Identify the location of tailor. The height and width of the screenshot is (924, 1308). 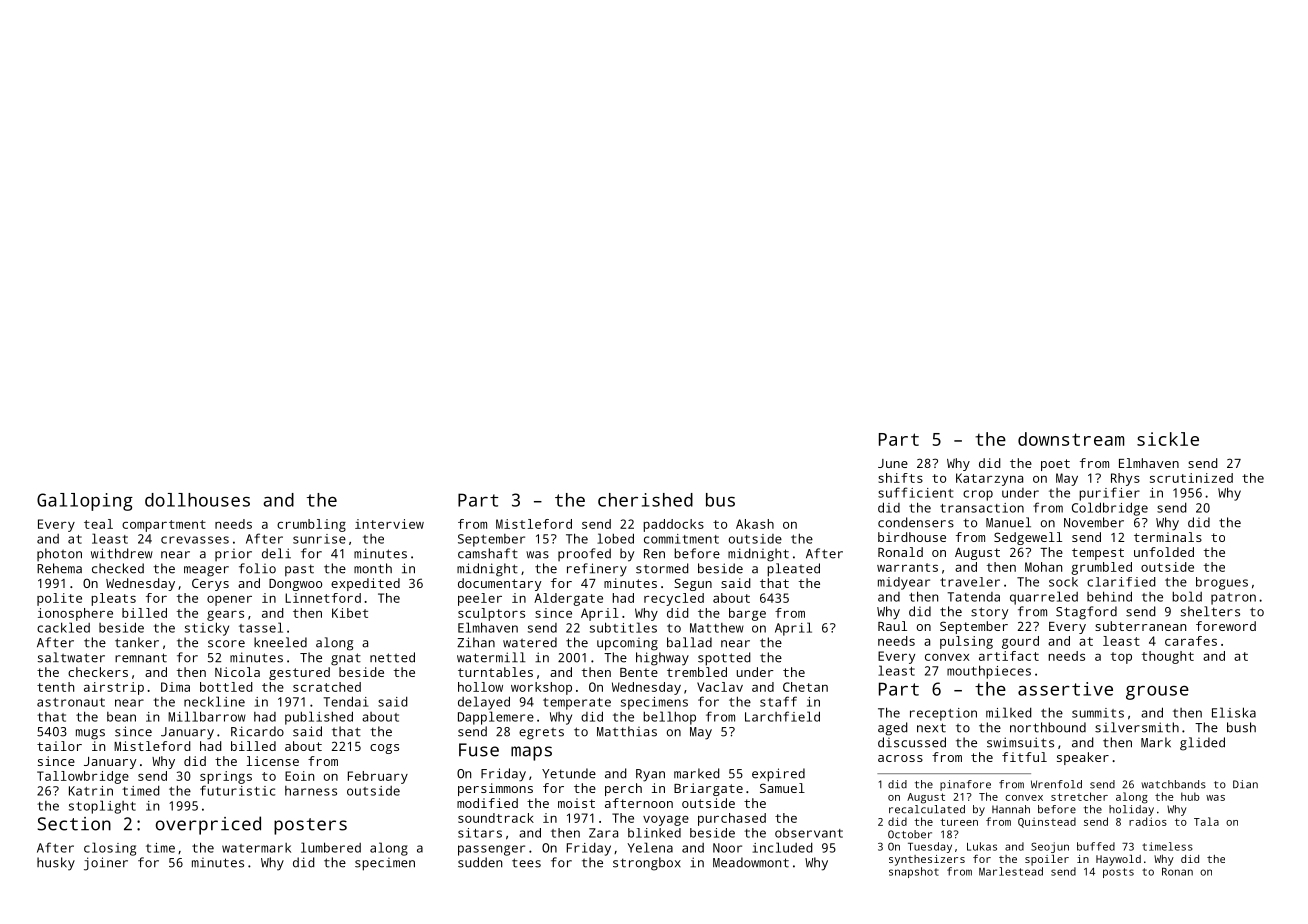
(59, 746).
